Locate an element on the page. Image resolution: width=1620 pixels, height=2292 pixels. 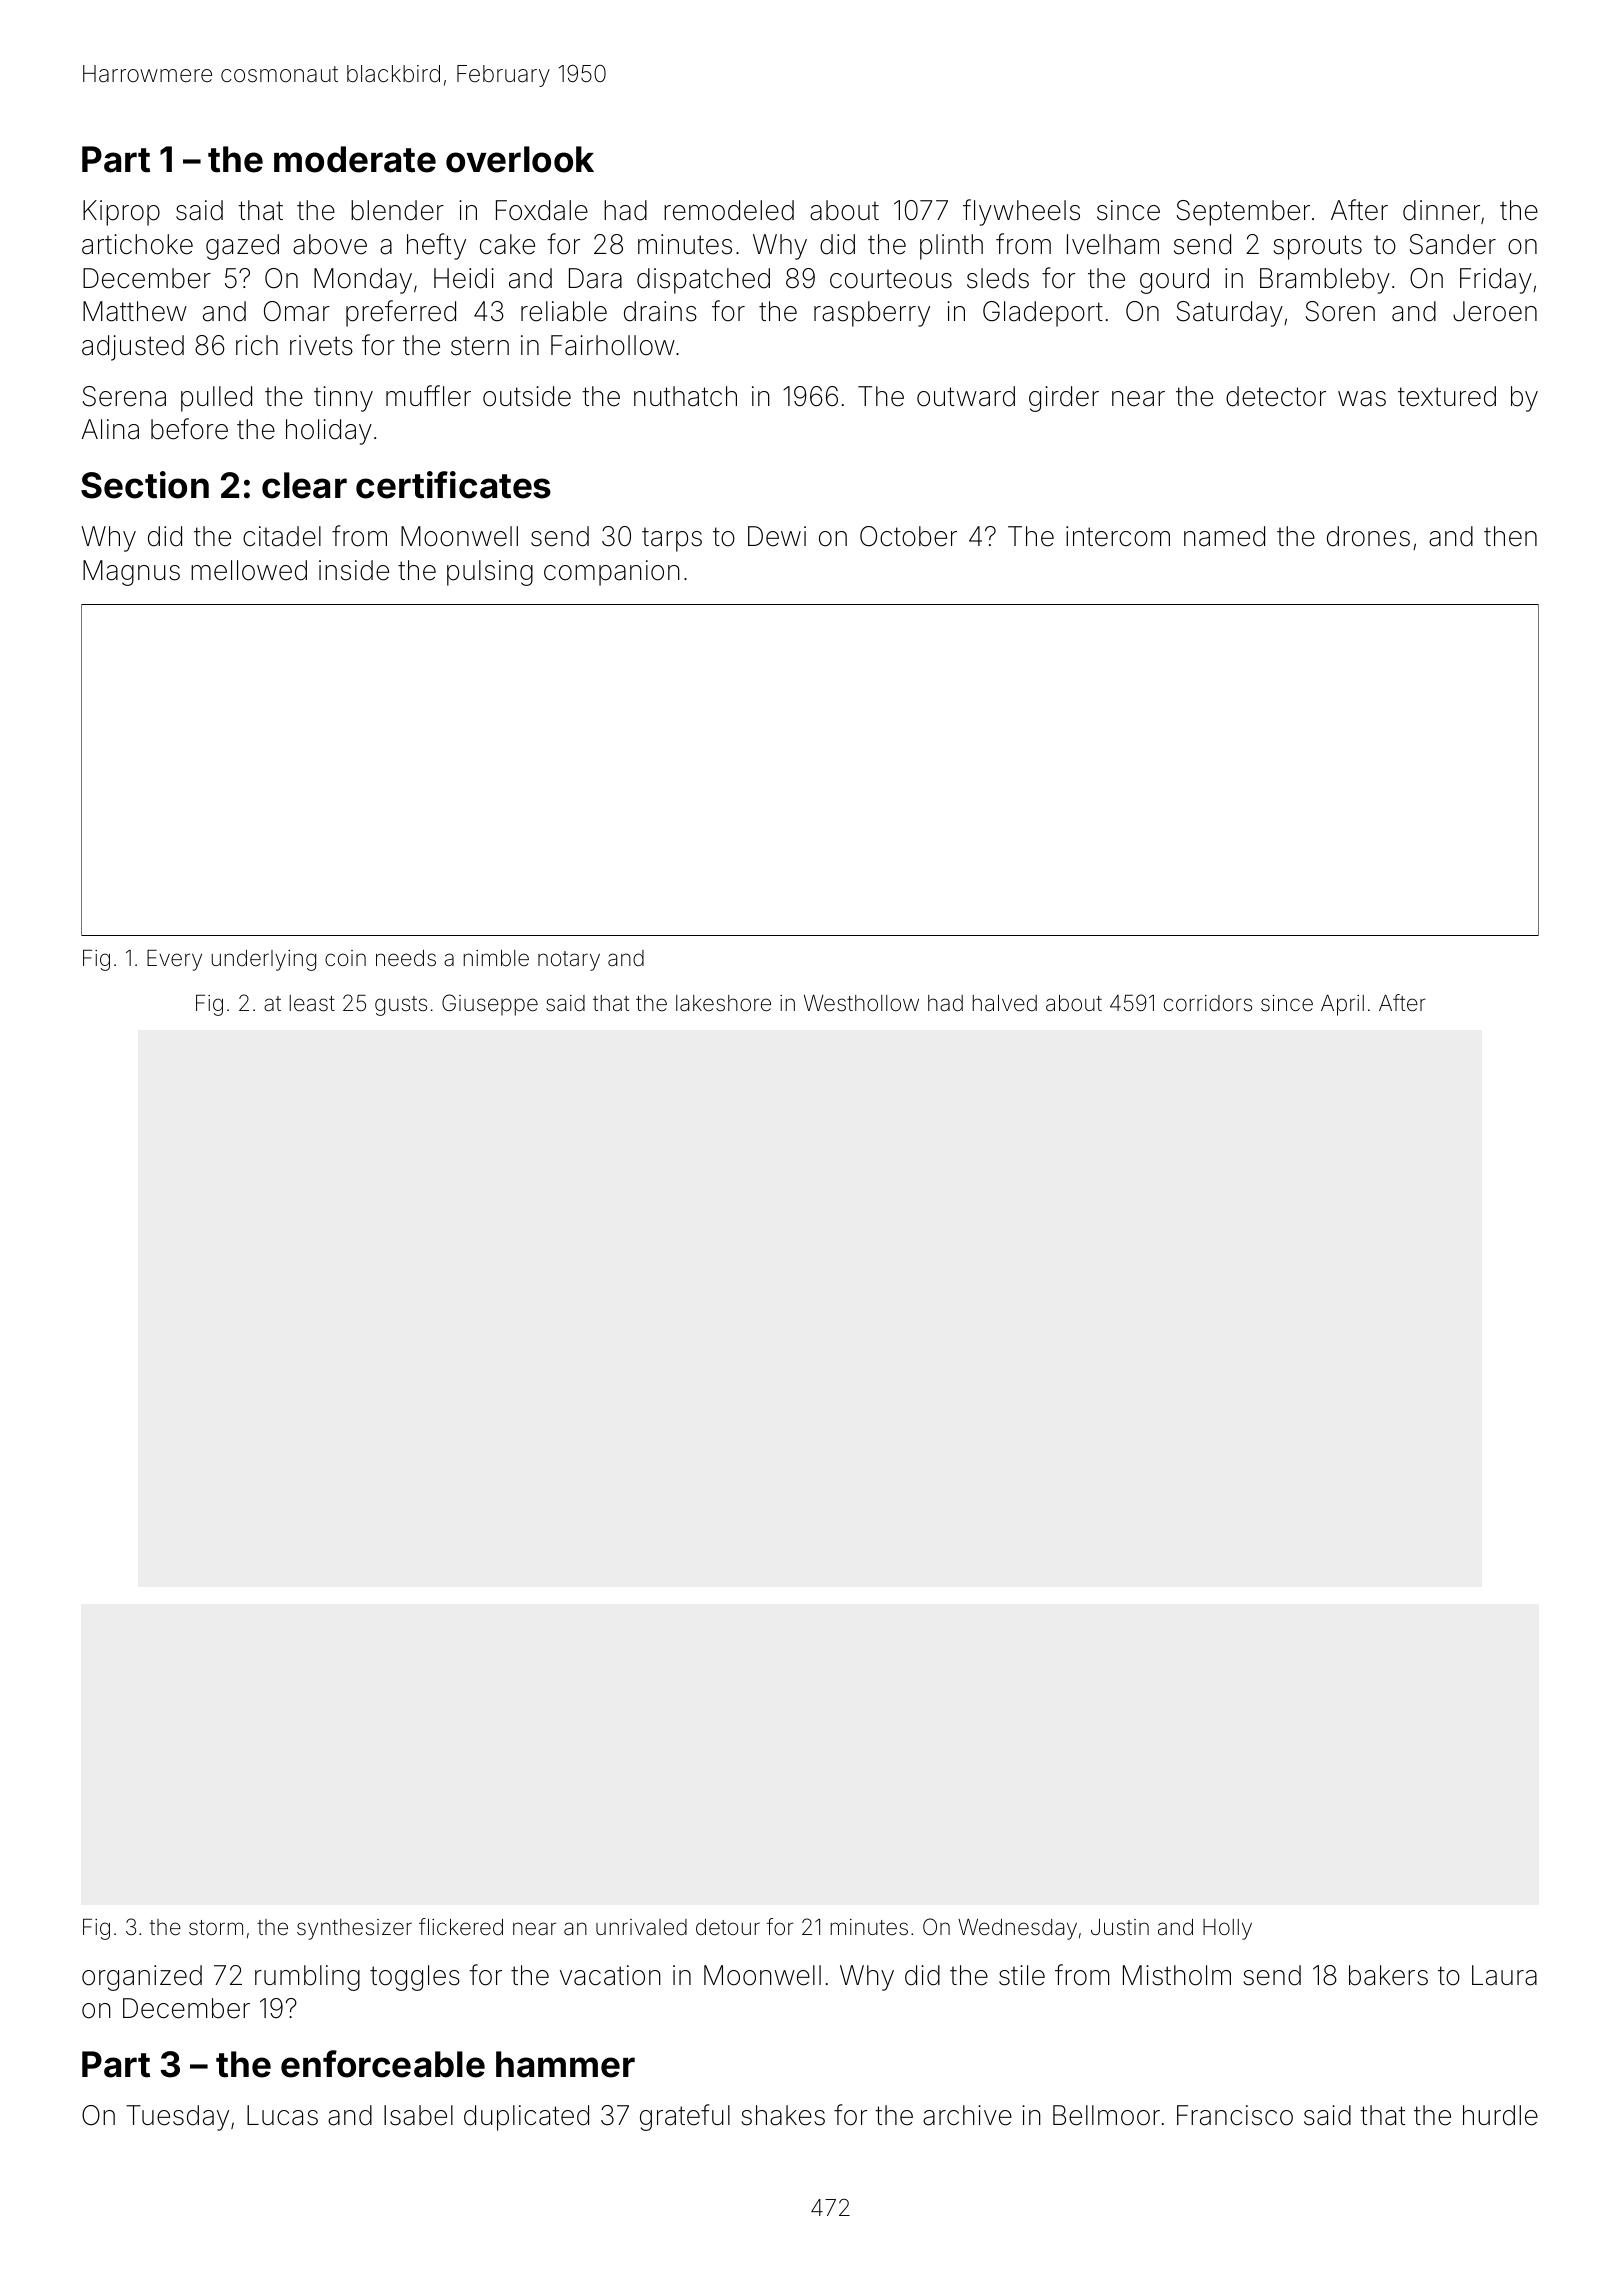
companion is located at coordinates (612, 573).
